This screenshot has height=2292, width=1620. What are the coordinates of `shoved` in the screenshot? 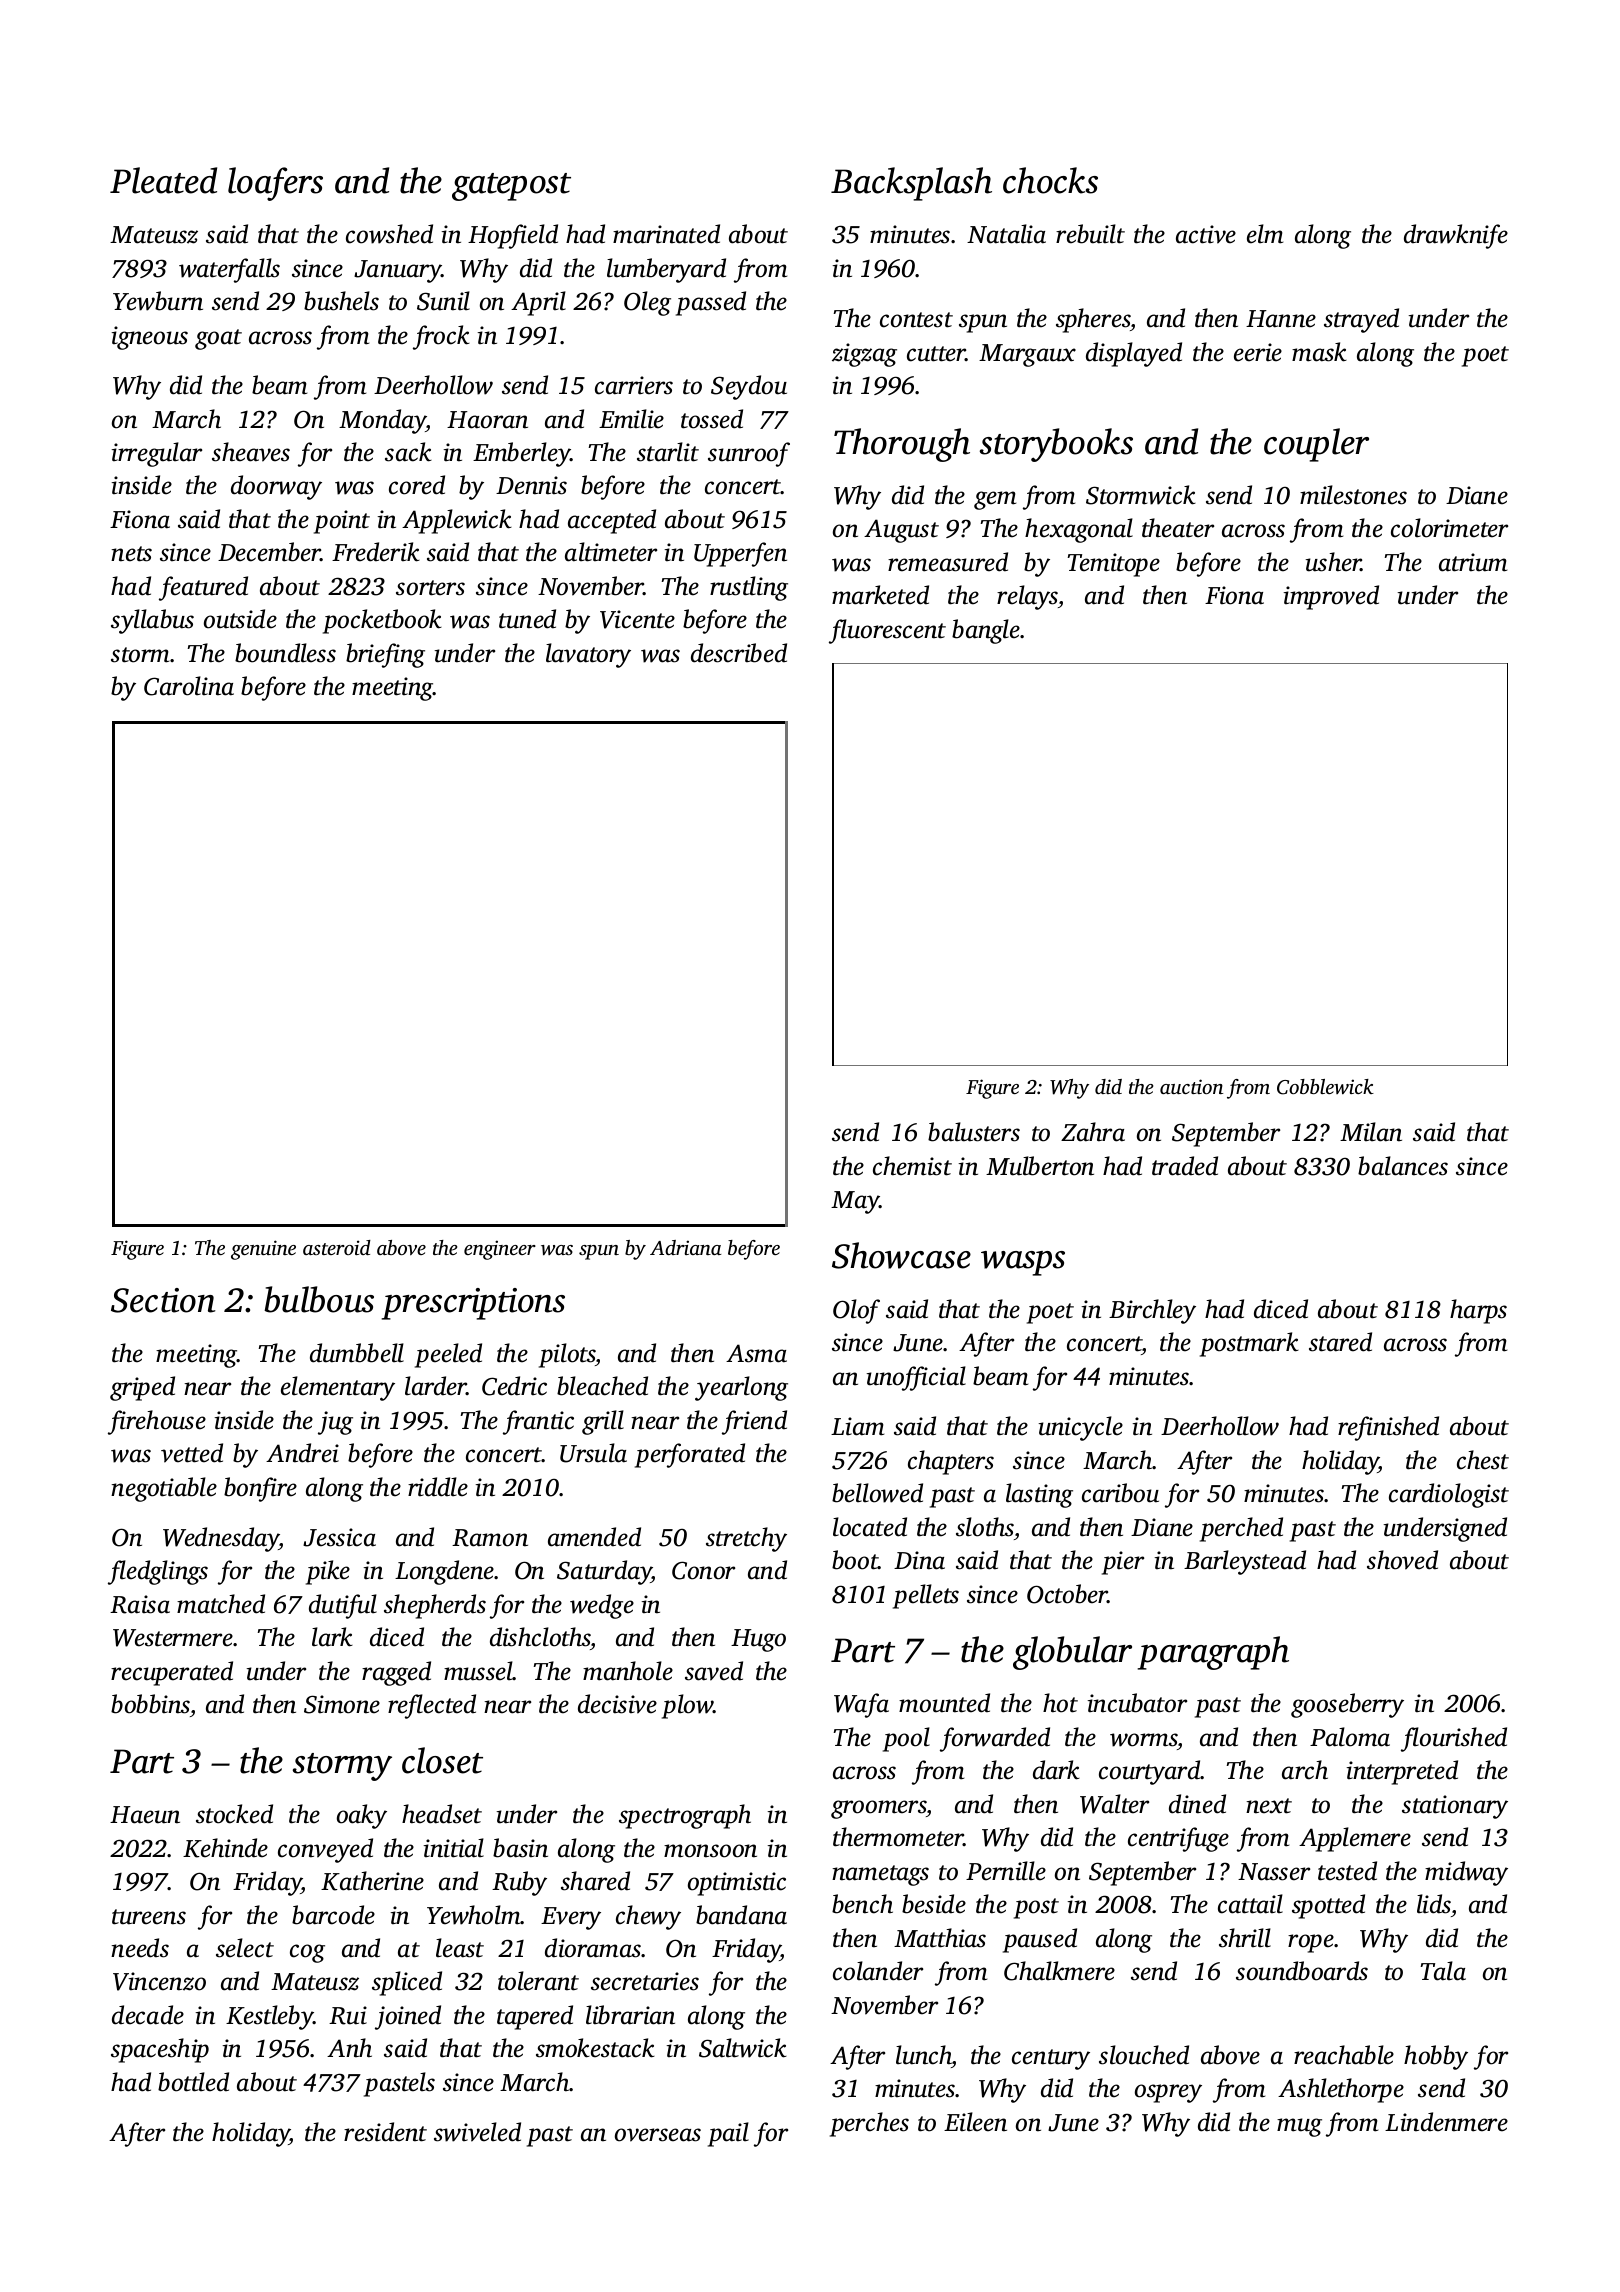 It's located at (1402, 1560).
